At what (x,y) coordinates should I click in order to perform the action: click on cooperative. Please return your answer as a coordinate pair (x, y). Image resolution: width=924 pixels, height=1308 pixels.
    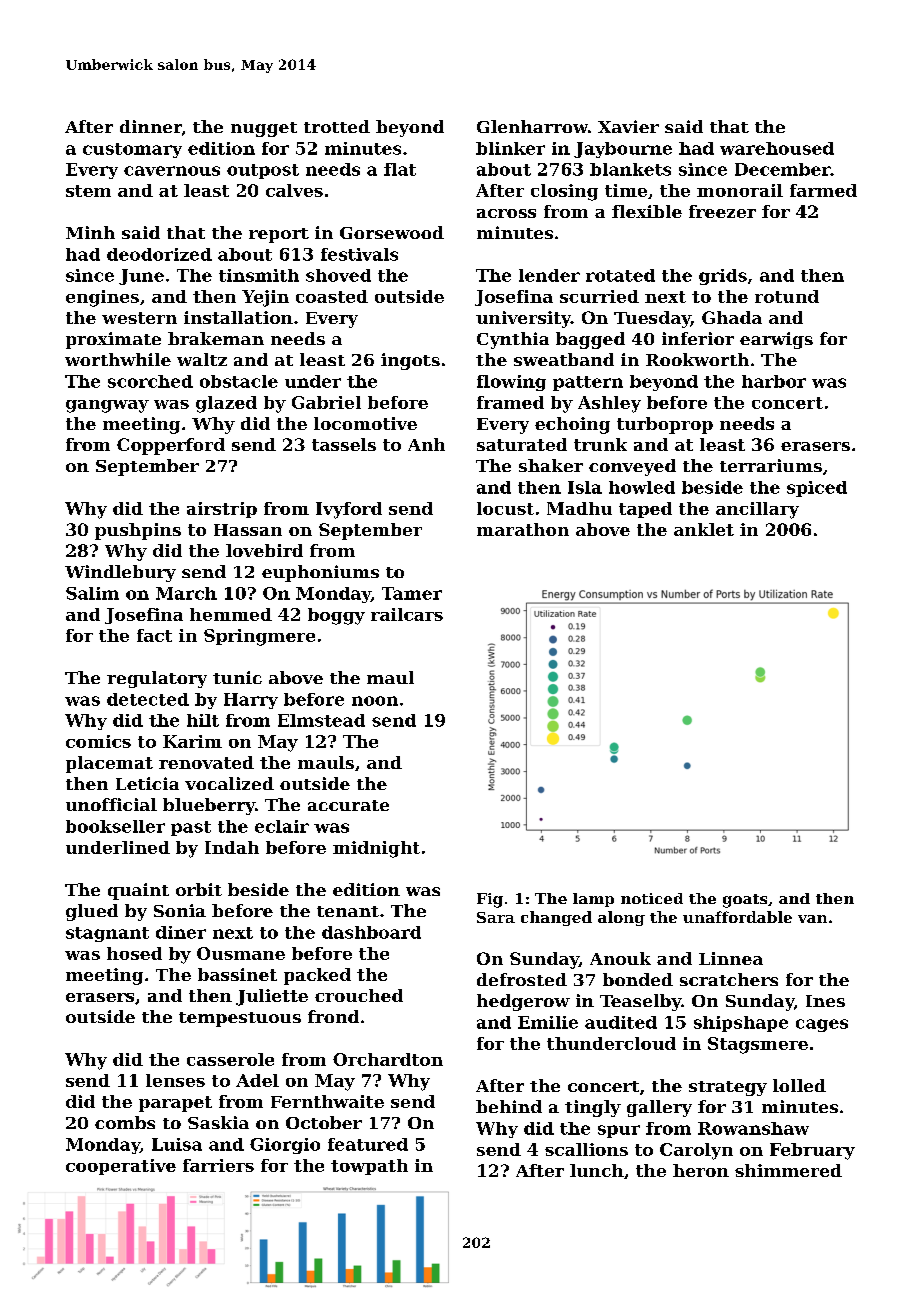
    Looking at the image, I should click on (121, 1167).
